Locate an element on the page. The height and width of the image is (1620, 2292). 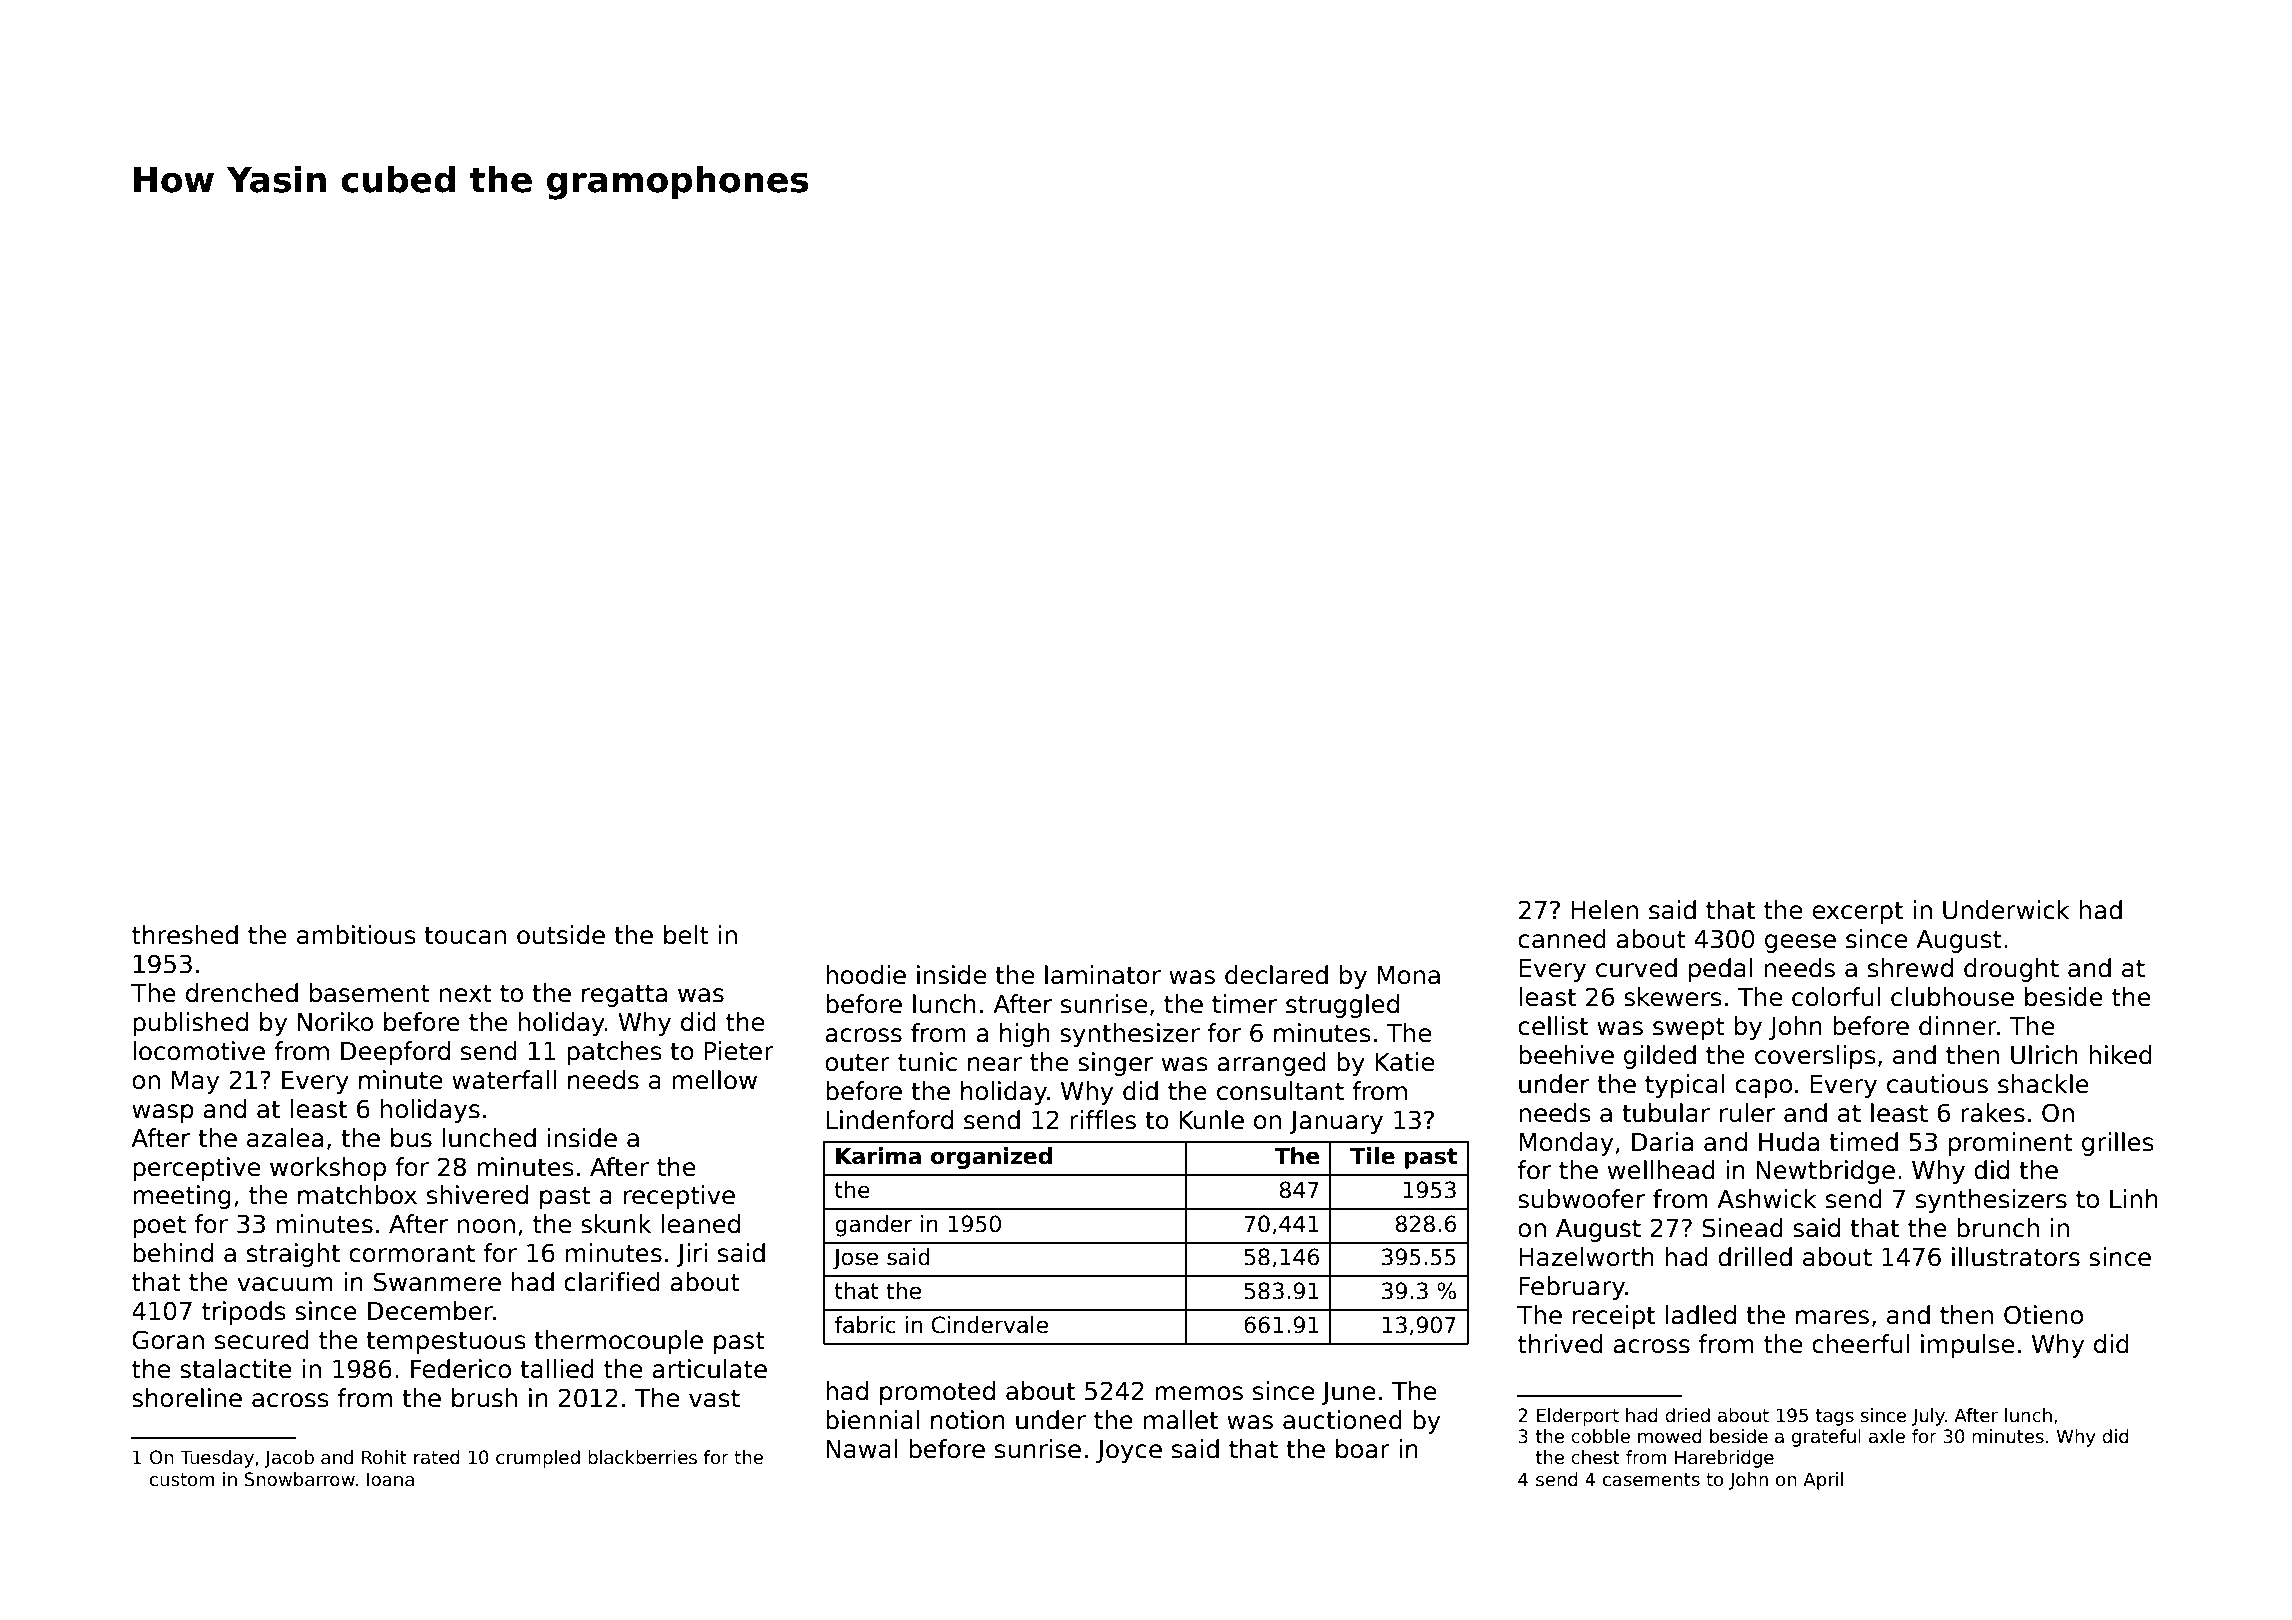
shrewd is located at coordinates (1910, 968).
